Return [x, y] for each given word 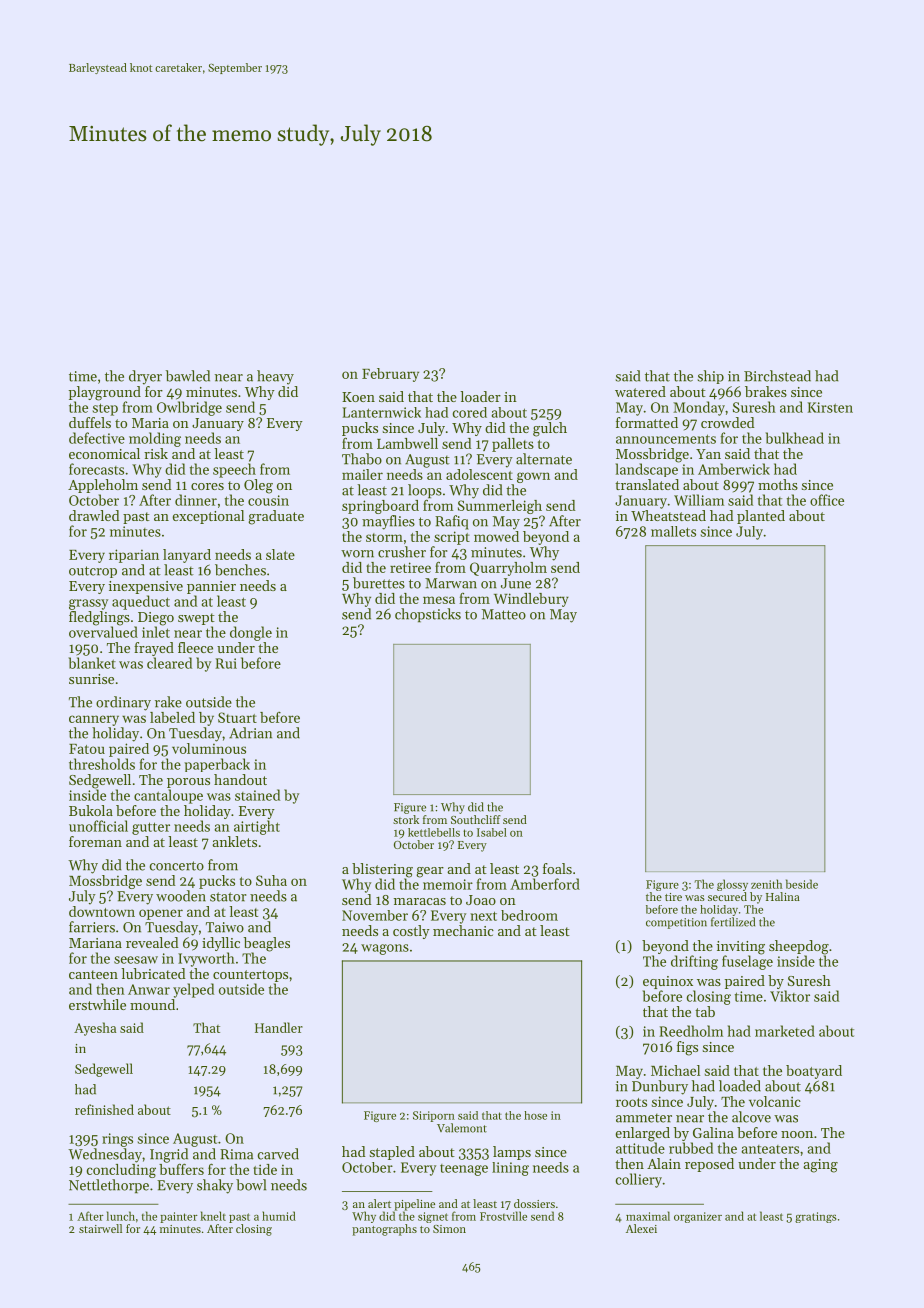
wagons [385, 949]
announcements [666, 439]
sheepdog [799, 947]
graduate [276, 517]
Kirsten [830, 407]
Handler [279, 1027]
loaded [740, 1086]
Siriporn [434, 1116]
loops [425, 491]
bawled [188, 376]
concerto [177, 866]
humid [279, 1216]
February [390, 375]
